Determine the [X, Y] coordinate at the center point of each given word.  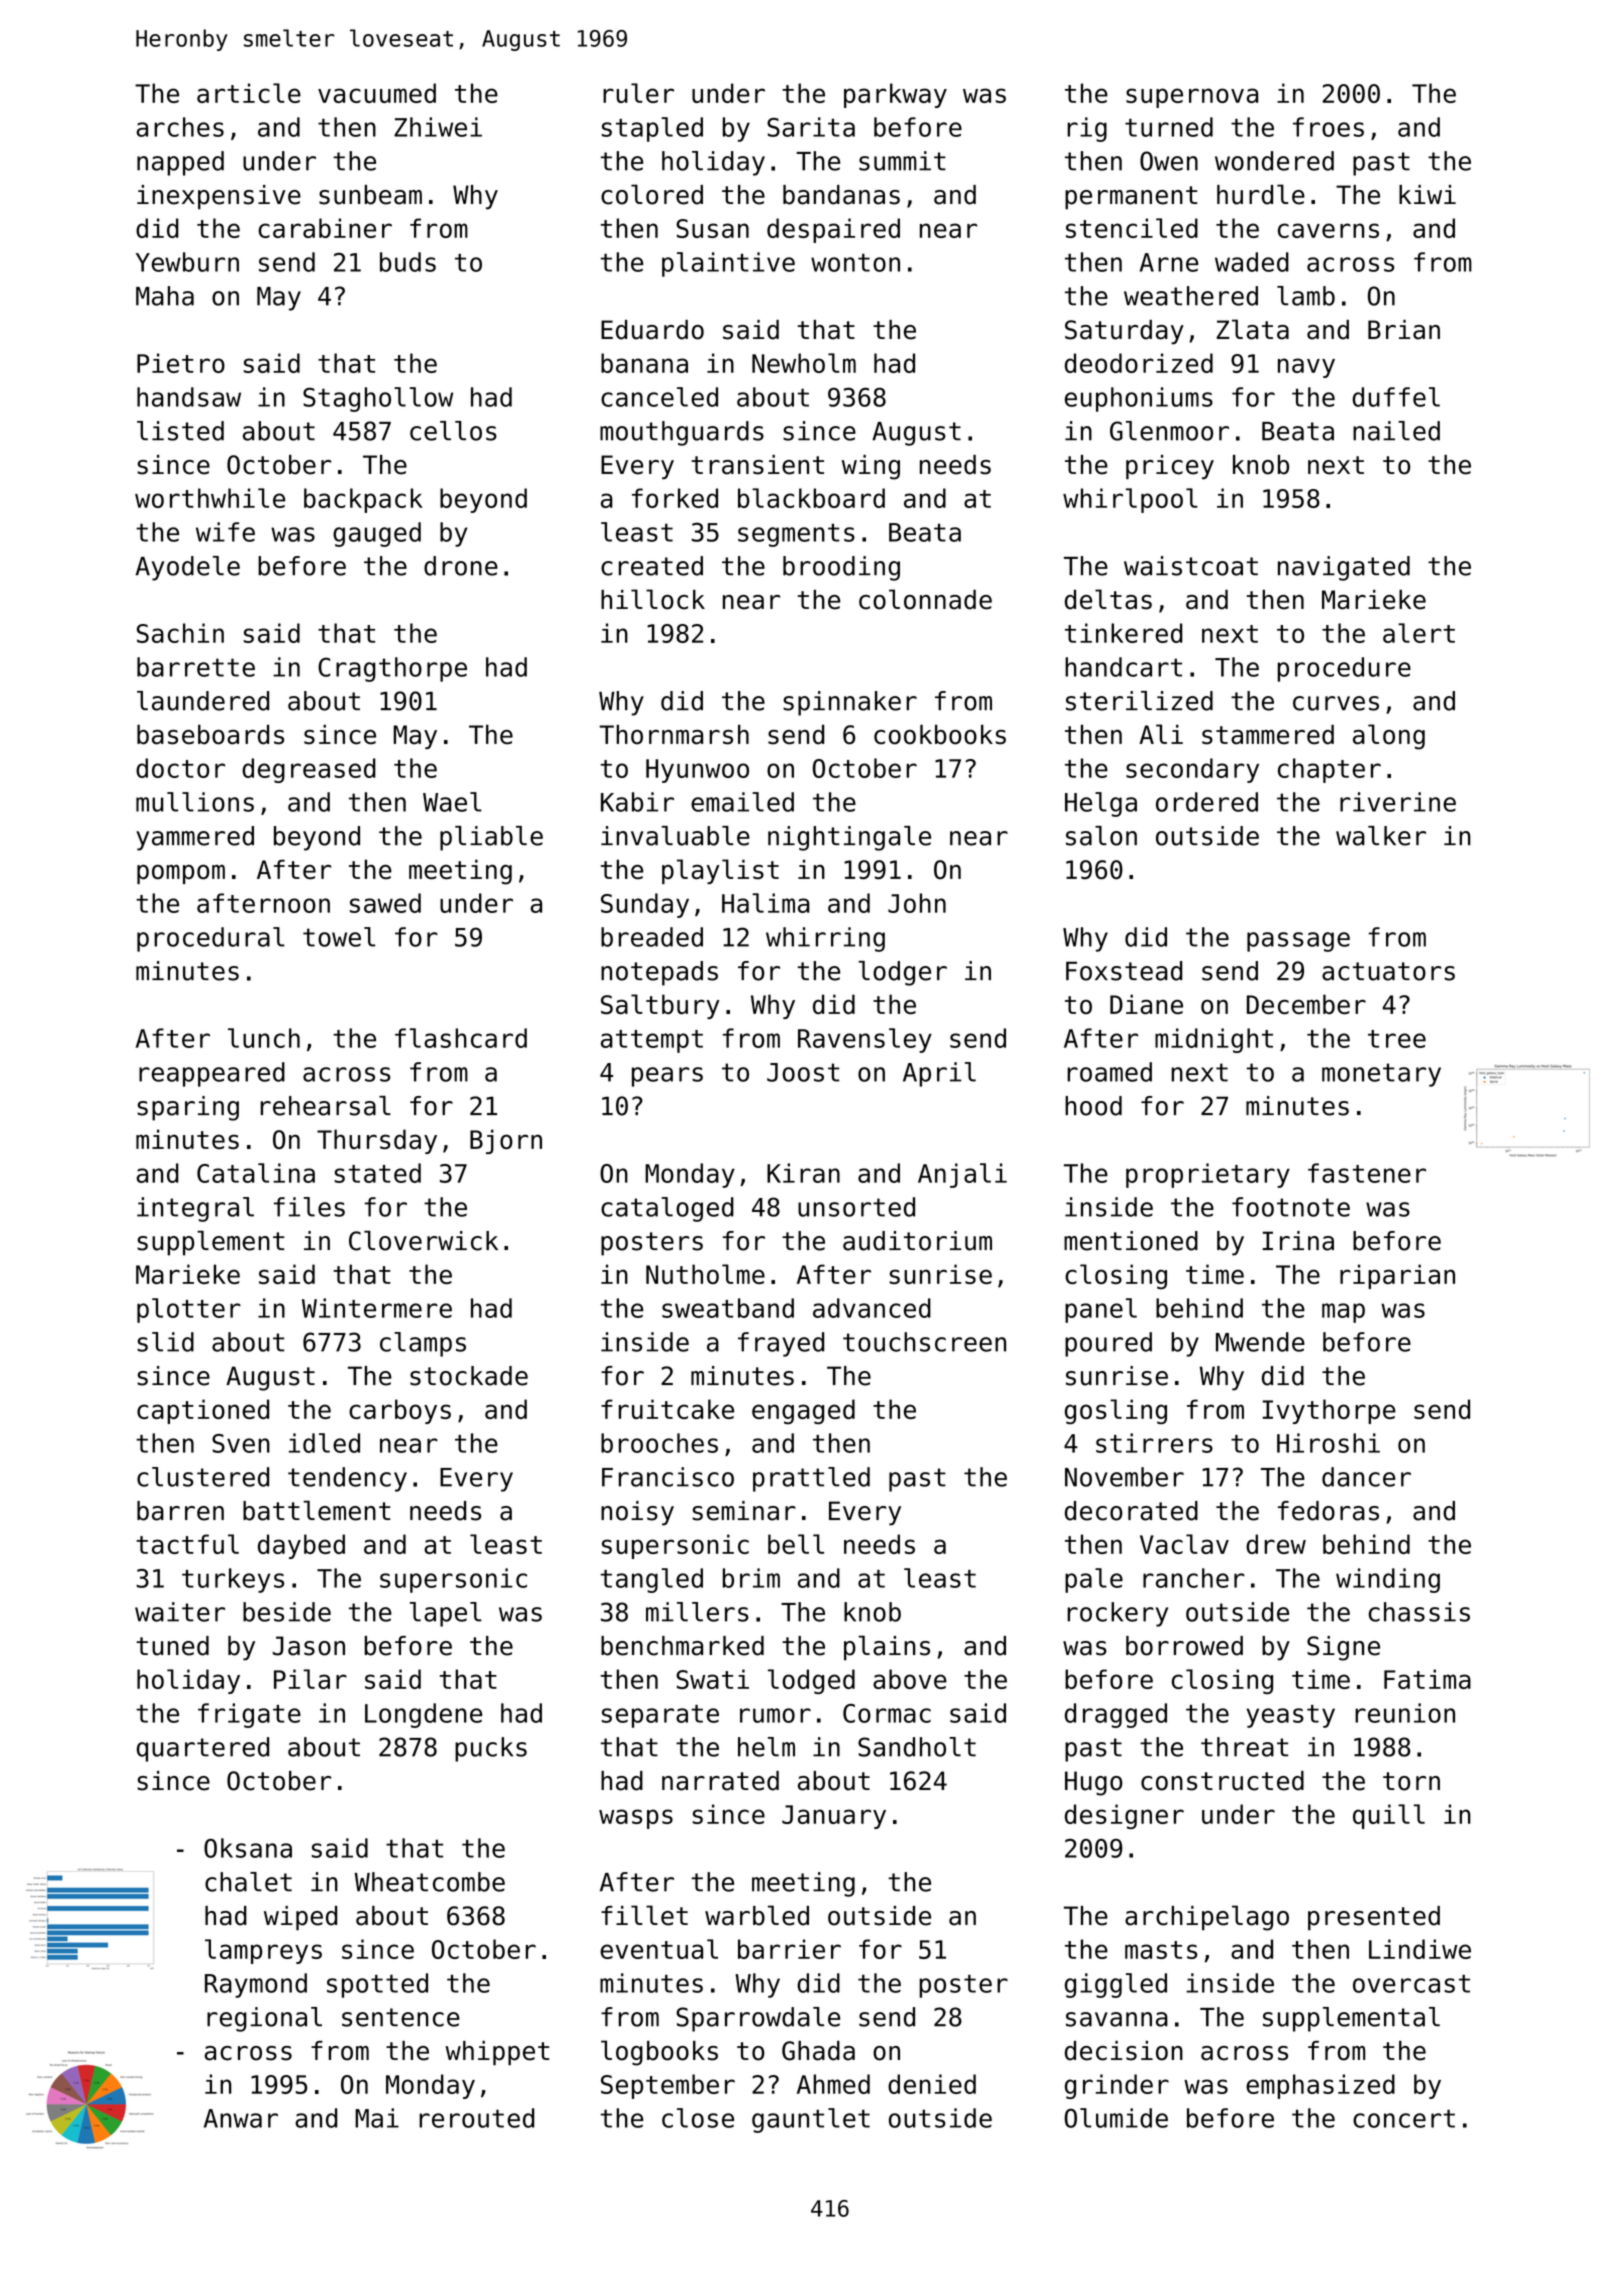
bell [796, 1544]
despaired [833, 230]
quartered [203, 1749]
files [309, 1207]
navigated [1344, 568]
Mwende [1260, 1342]
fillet [644, 1915]
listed [180, 431]
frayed [781, 1344]
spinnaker [850, 703]
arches [180, 127]
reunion [1405, 1713]
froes [1328, 127]
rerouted [476, 2118]
